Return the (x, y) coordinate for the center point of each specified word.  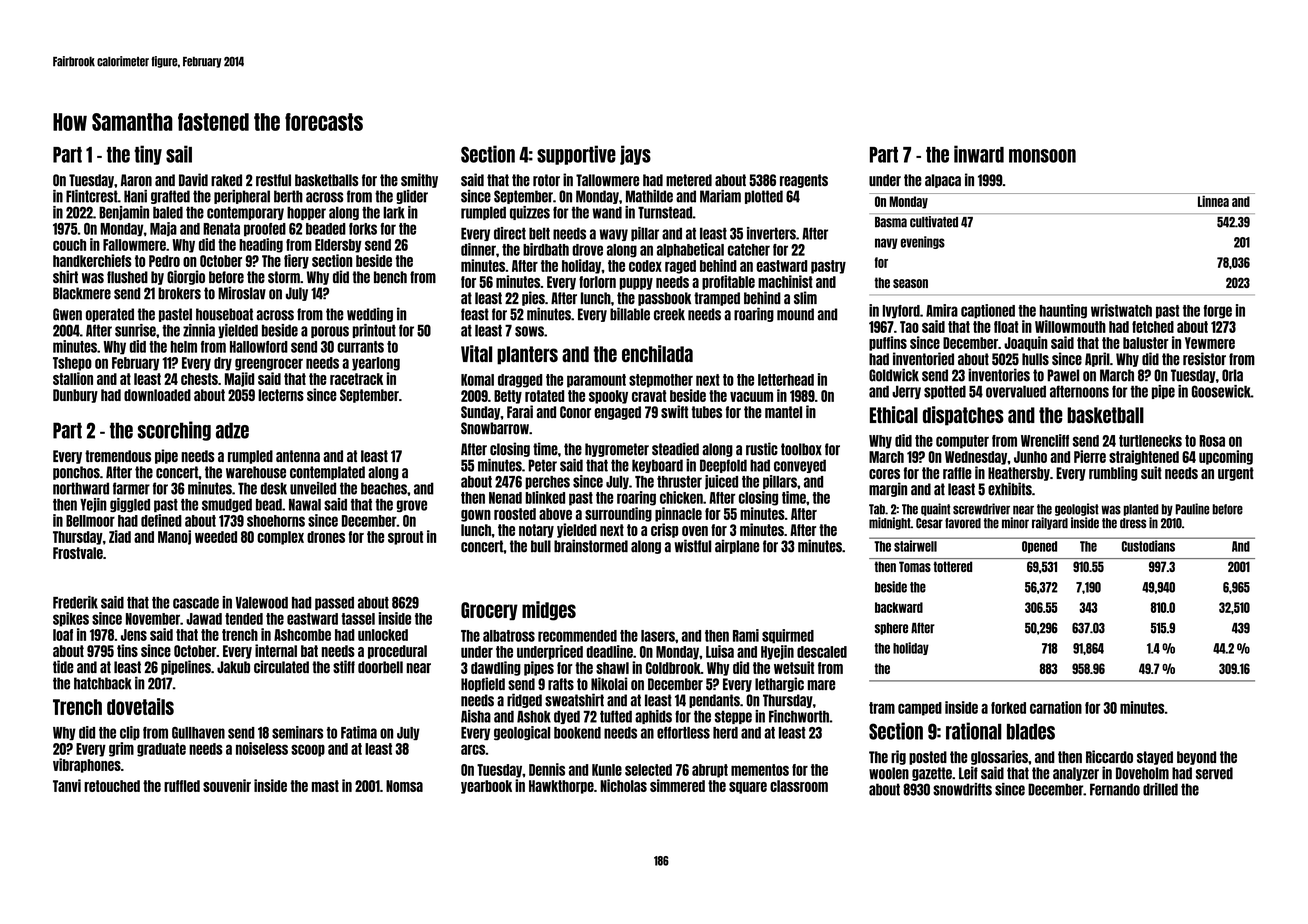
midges (549, 611)
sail (179, 154)
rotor (546, 180)
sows (529, 331)
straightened (1144, 457)
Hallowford (259, 347)
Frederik (75, 602)
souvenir (227, 785)
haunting (1063, 311)
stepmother (661, 381)
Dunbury (75, 396)
